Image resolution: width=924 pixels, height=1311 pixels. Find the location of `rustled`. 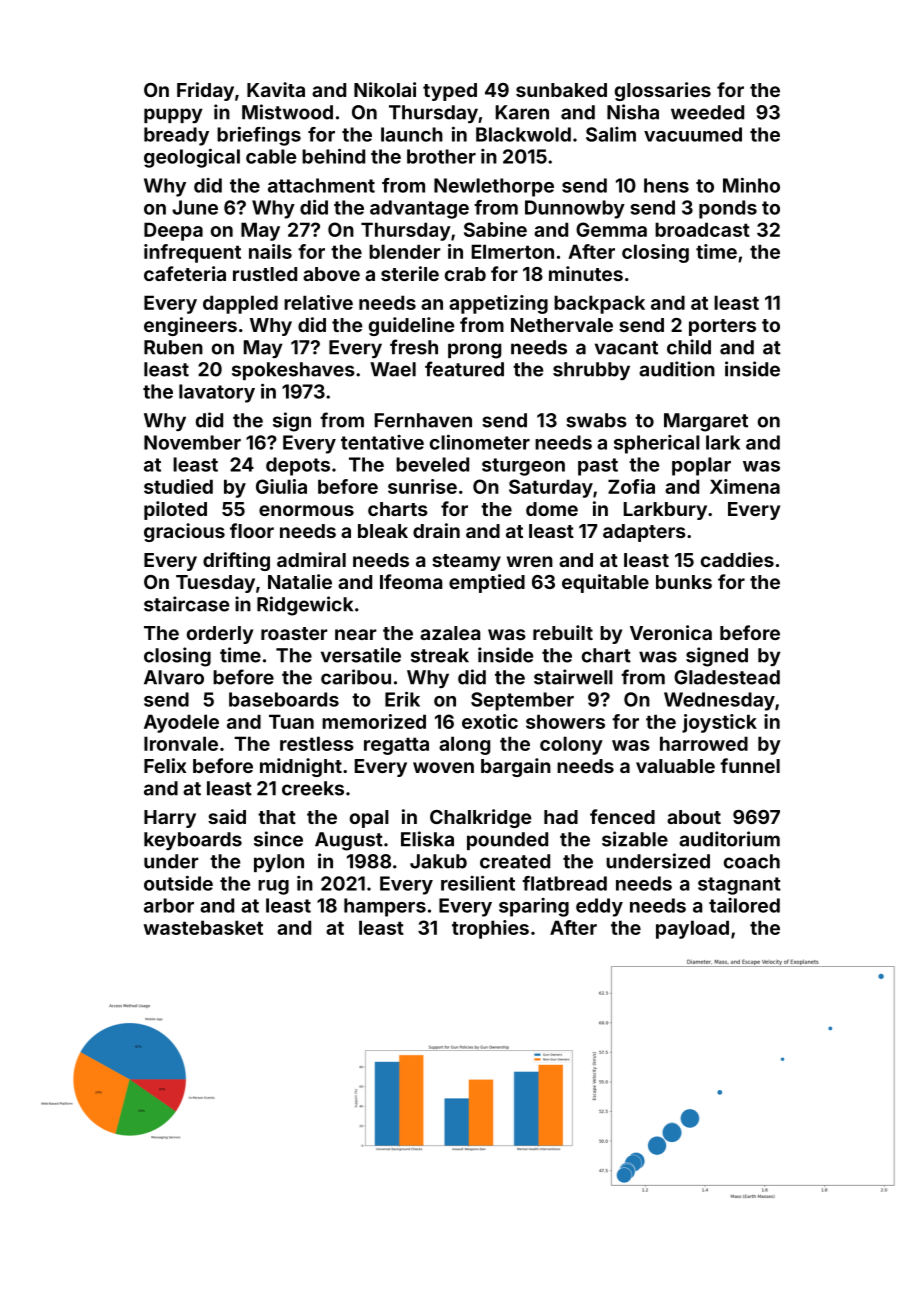

rustled is located at coordinates (265, 274).
